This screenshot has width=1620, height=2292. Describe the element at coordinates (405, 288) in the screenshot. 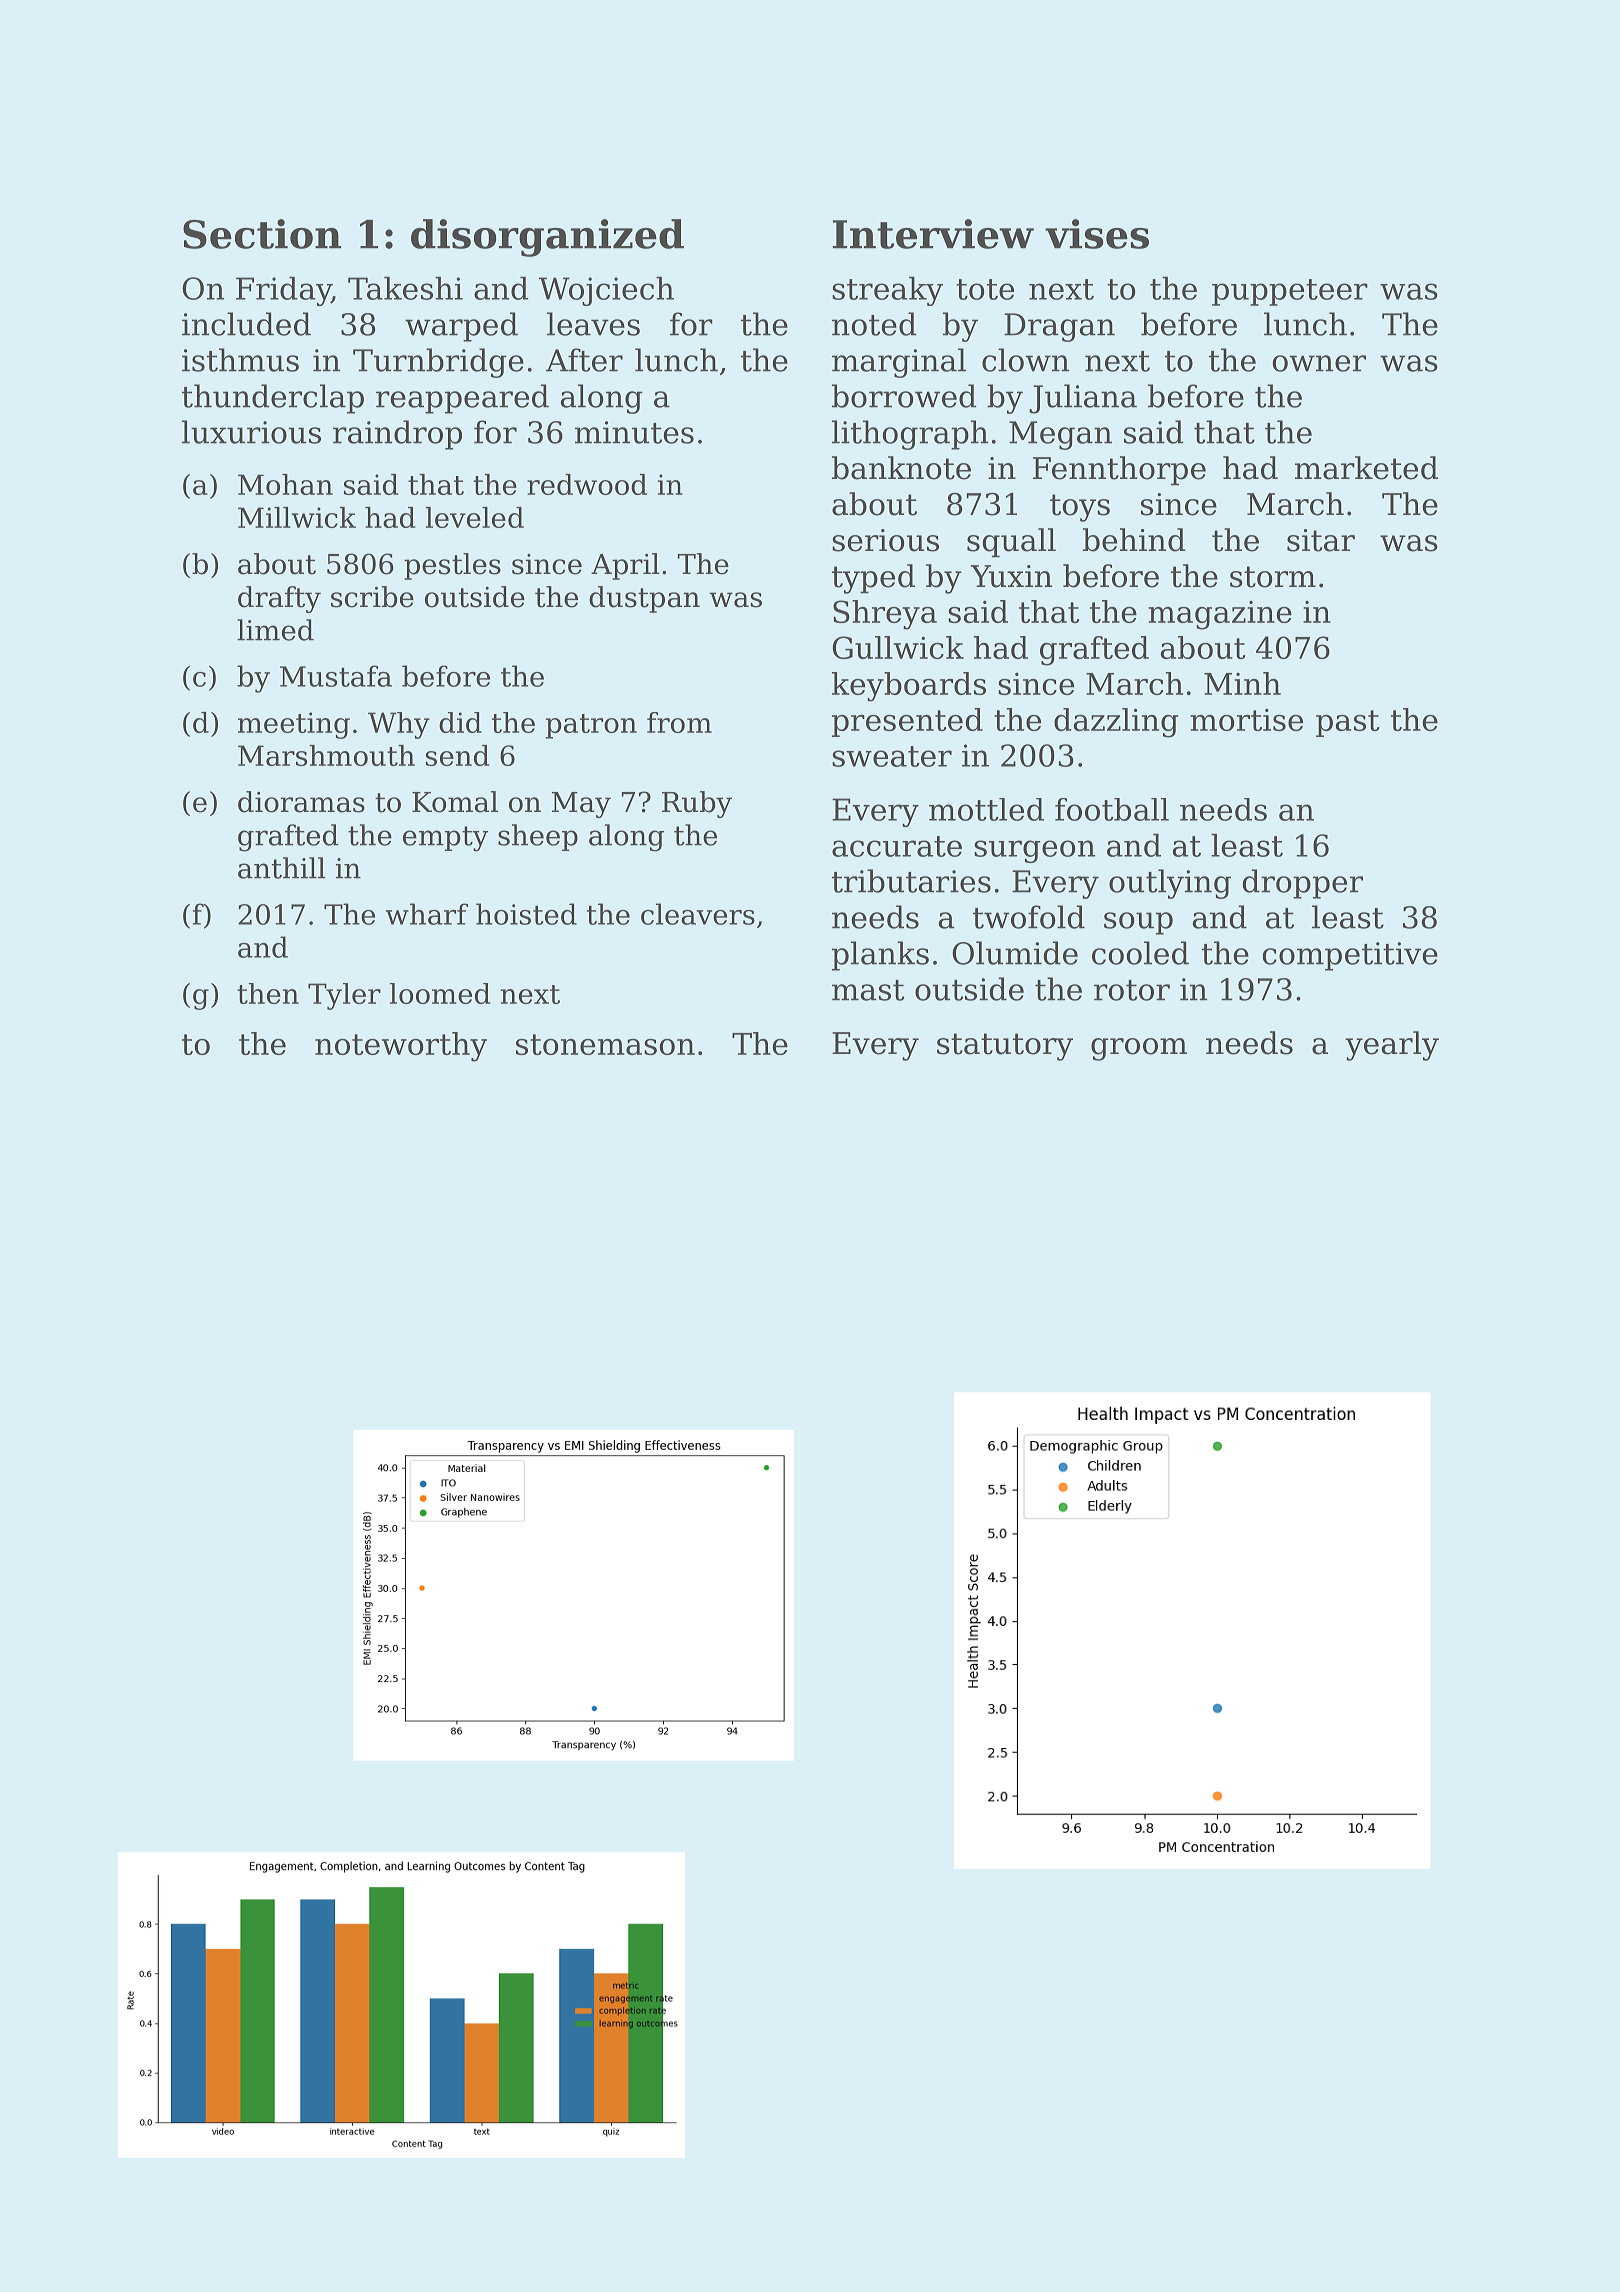

I see `Takeshi` at that location.
